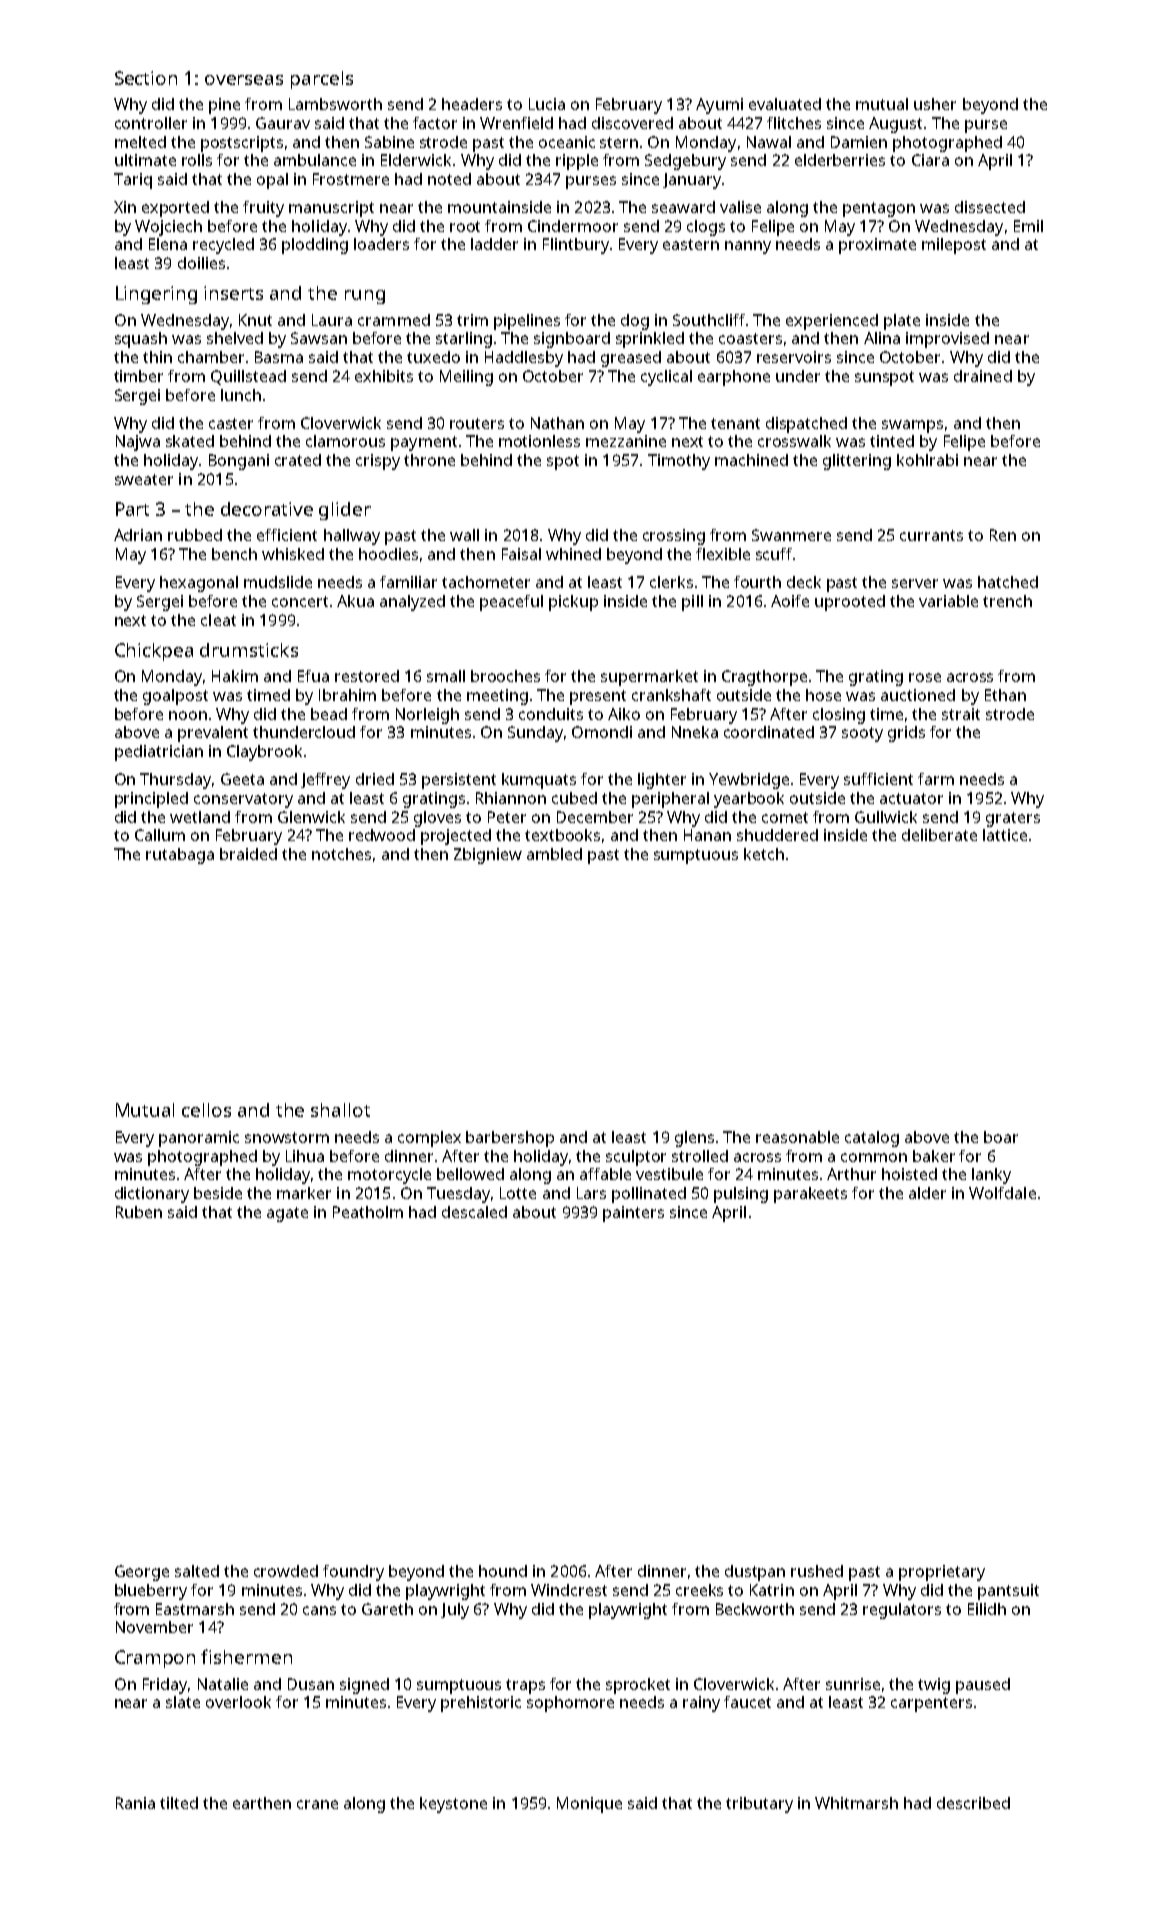 The width and height of the screenshot is (1162, 1914). I want to click on clerks, so click(671, 582).
